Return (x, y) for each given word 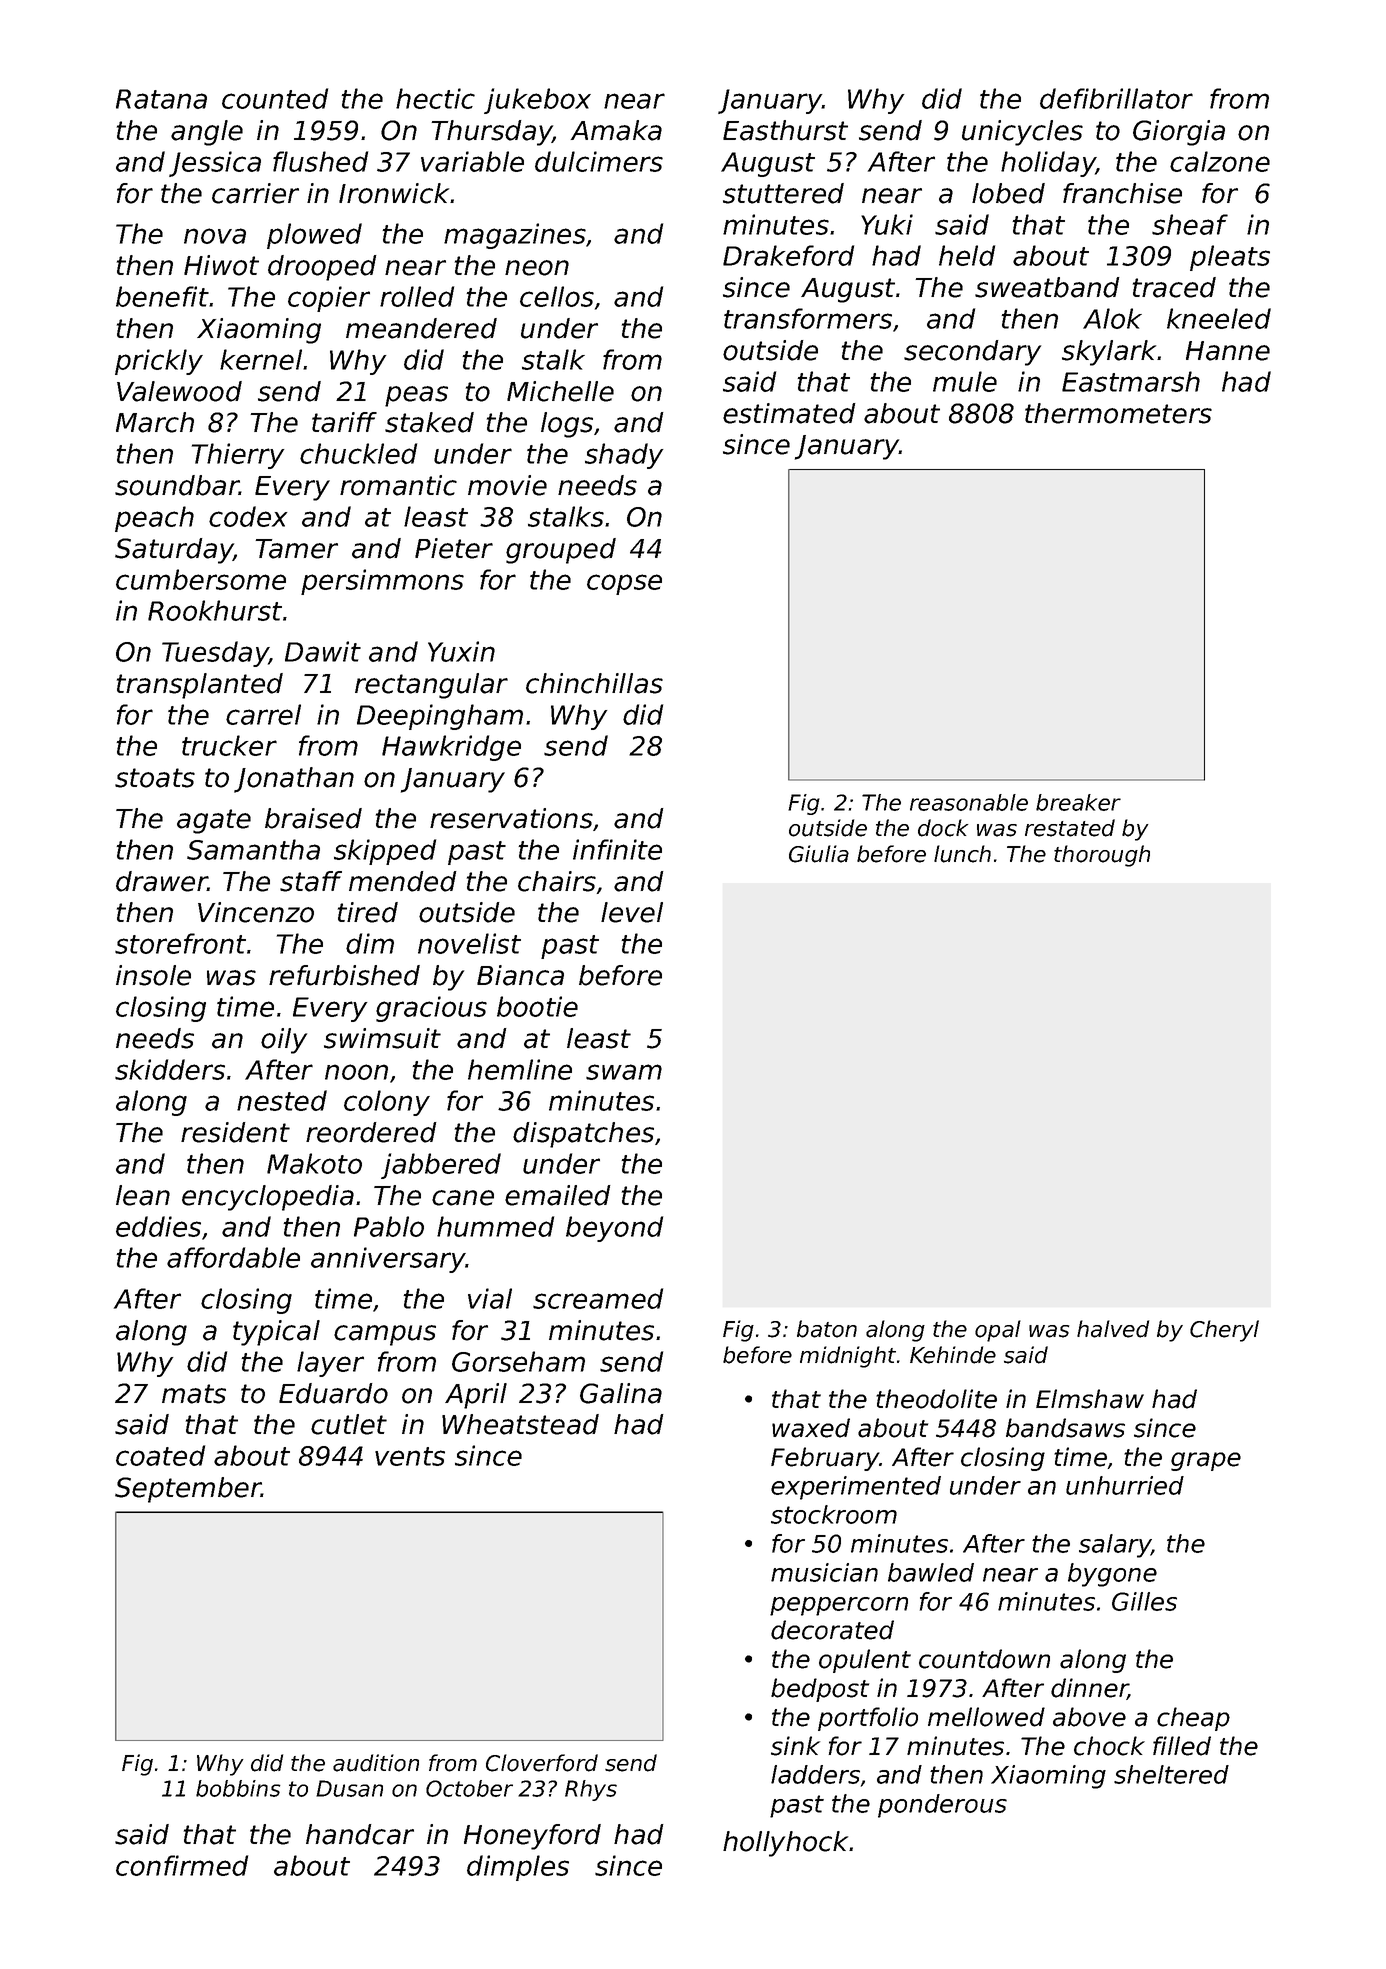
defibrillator (1116, 98)
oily (284, 1041)
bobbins (238, 1788)
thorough (1102, 856)
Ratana (161, 99)
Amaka (616, 130)
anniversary (388, 1260)
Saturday (174, 551)
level (632, 912)
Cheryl (1224, 1331)
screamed (598, 1298)
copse (624, 584)
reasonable (969, 802)
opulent (865, 1661)
